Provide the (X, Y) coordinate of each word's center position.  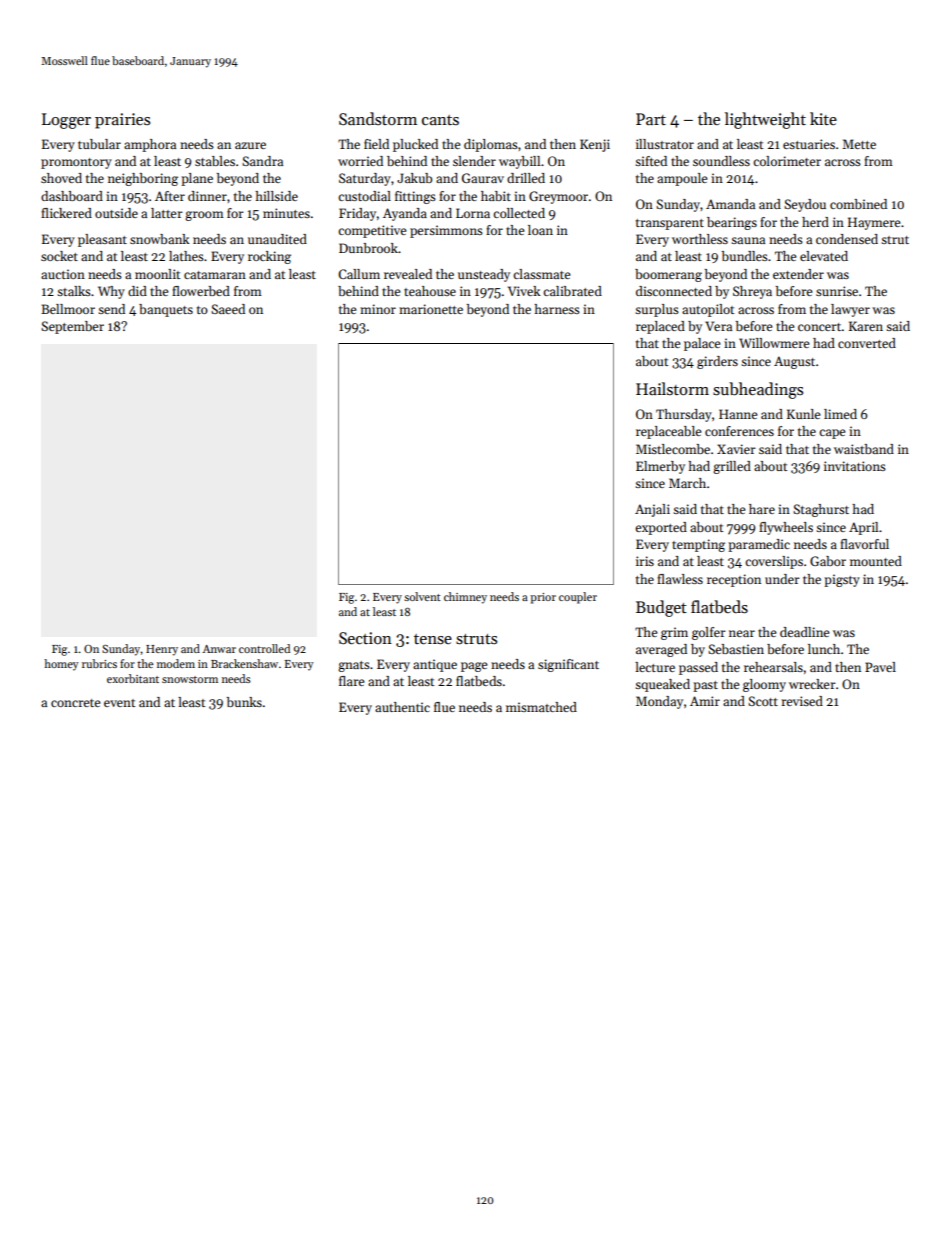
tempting (698, 545)
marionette (431, 309)
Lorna (473, 213)
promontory (76, 163)
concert (820, 327)
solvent (422, 596)
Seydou (805, 205)
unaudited (277, 239)
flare (351, 681)
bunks (244, 702)
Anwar (219, 649)
